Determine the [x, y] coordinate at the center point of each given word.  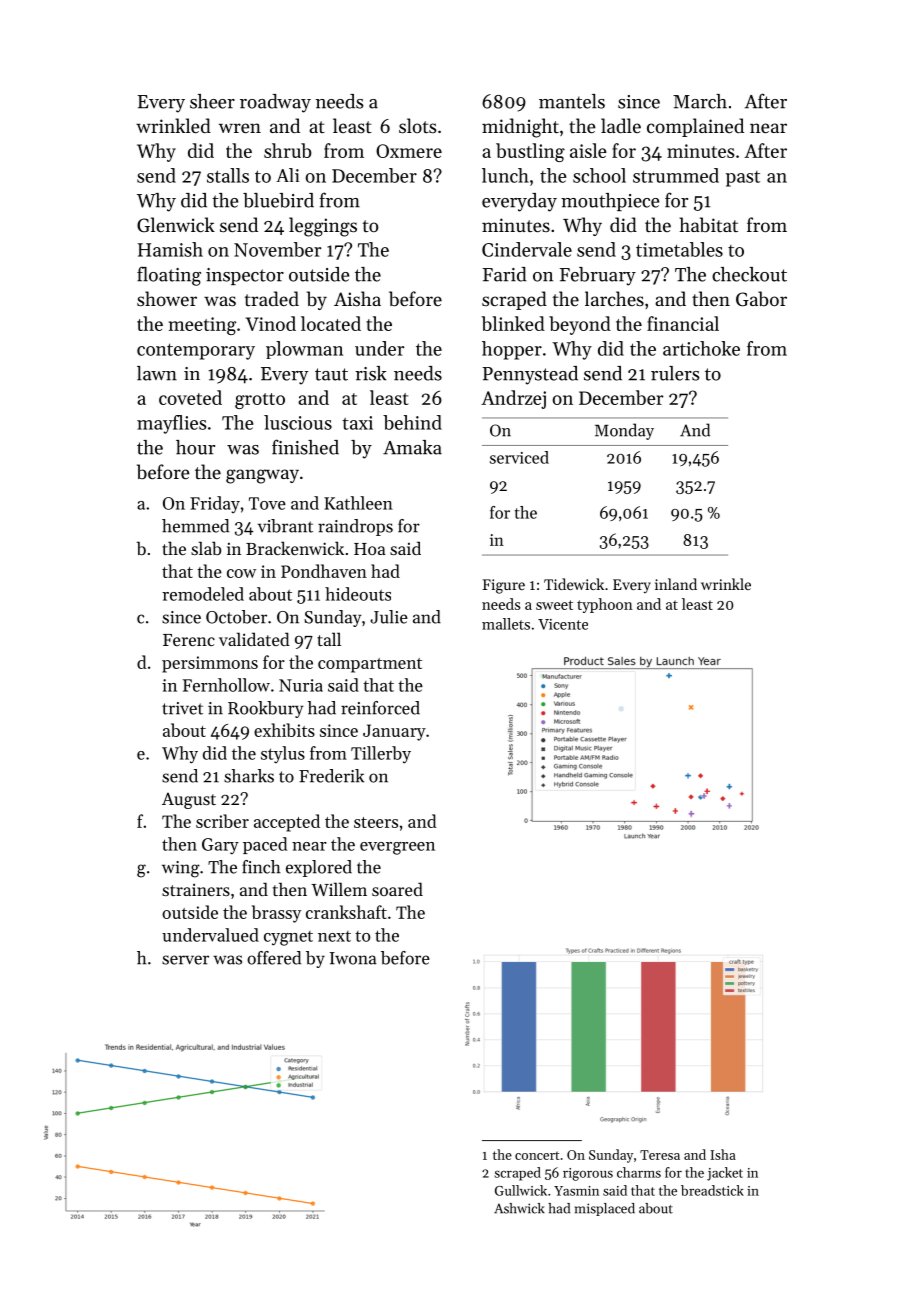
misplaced [605, 1209]
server [185, 960]
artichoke [701, 348]
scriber [222, 821]
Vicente [563, 624]
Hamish [170, 249]
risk [371, 373]
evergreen [397, 848]
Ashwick [519, 1208]
